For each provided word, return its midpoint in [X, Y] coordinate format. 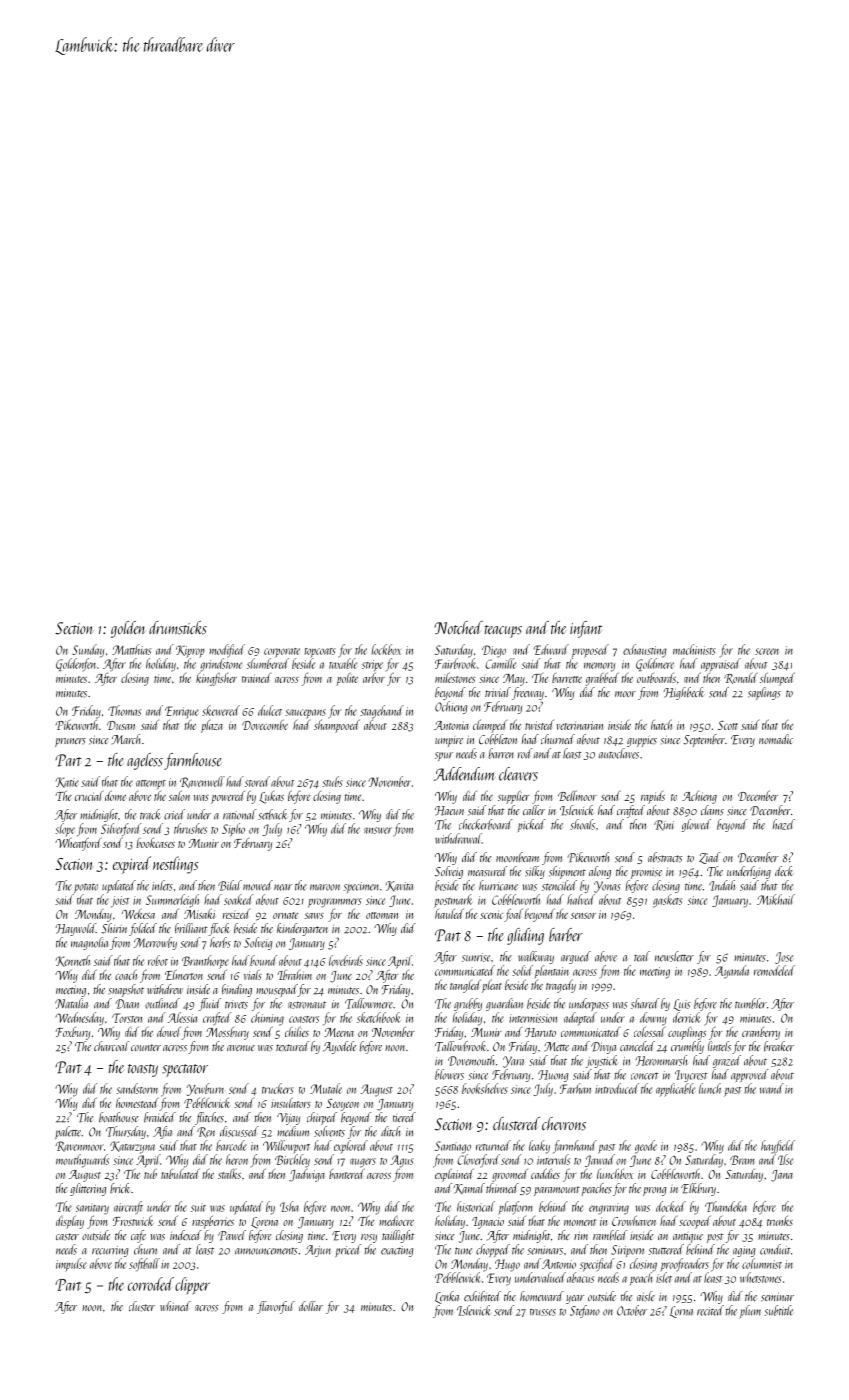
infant [586, 629]
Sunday [88, 651]
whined [175, 1306]
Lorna [681, 1312]
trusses [543, 1312]
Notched [458, 628]
